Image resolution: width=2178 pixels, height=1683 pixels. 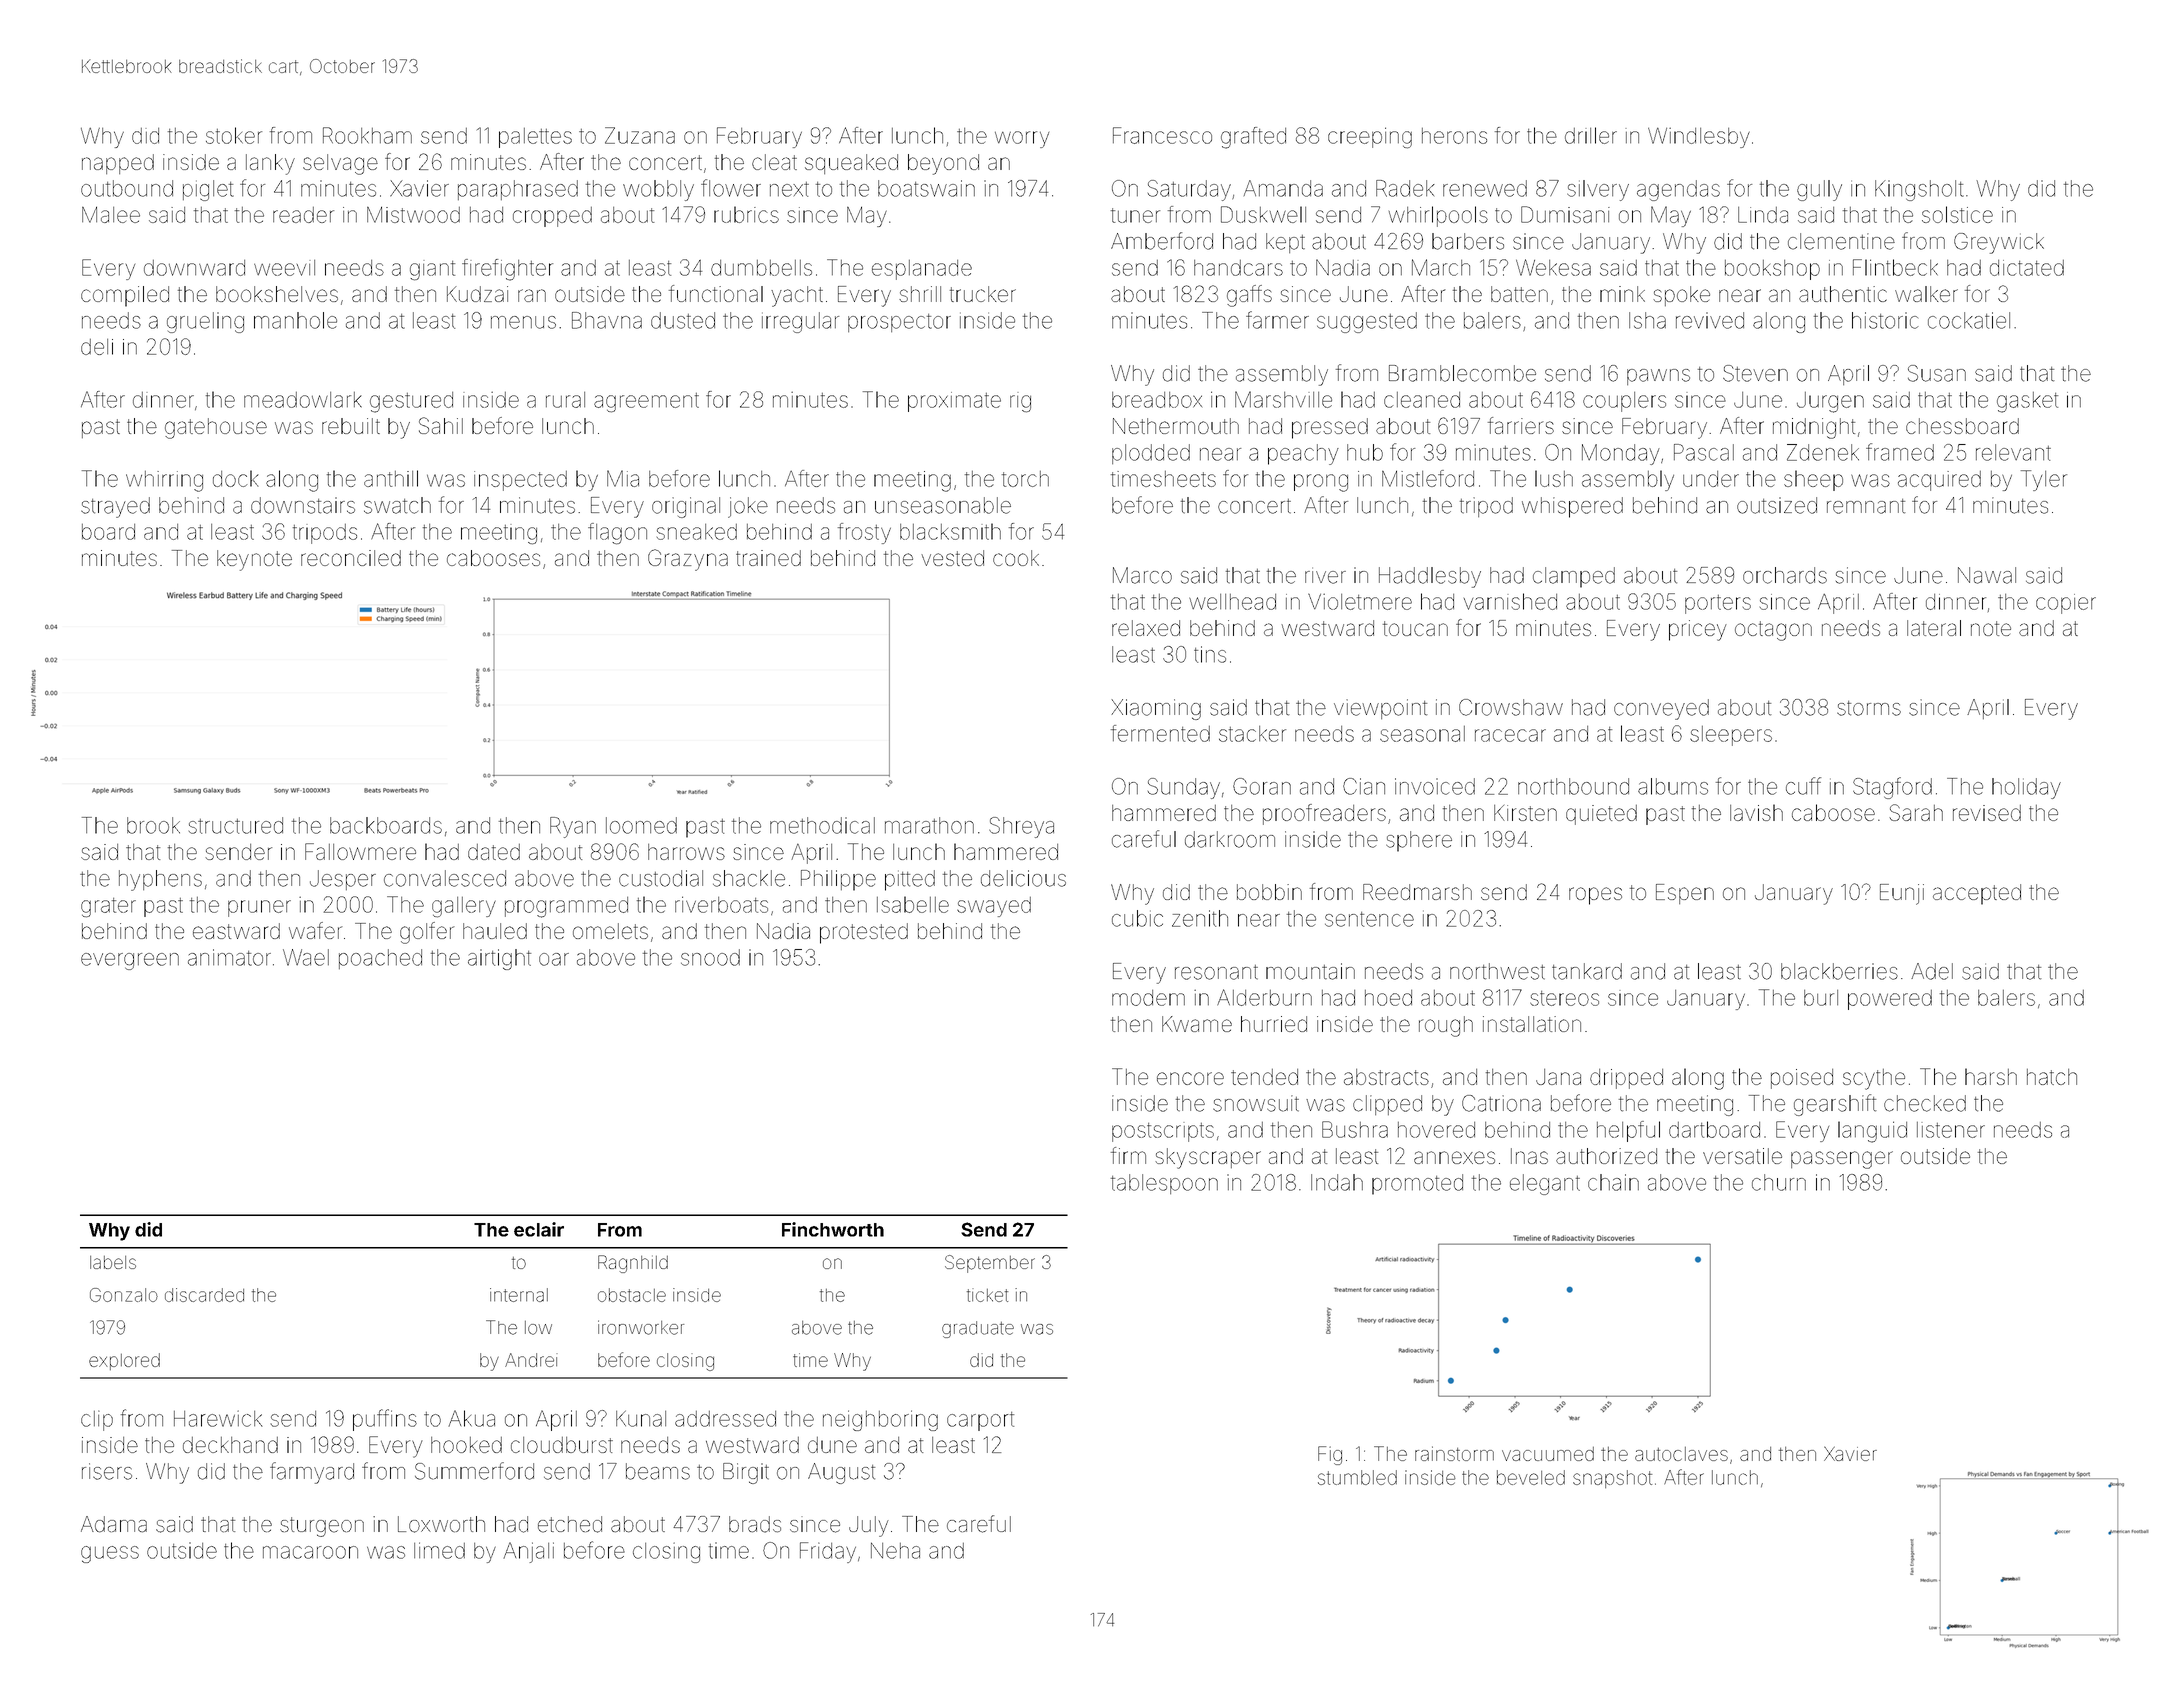 I want to click on scythe, so click(x=1874, y=1079).
